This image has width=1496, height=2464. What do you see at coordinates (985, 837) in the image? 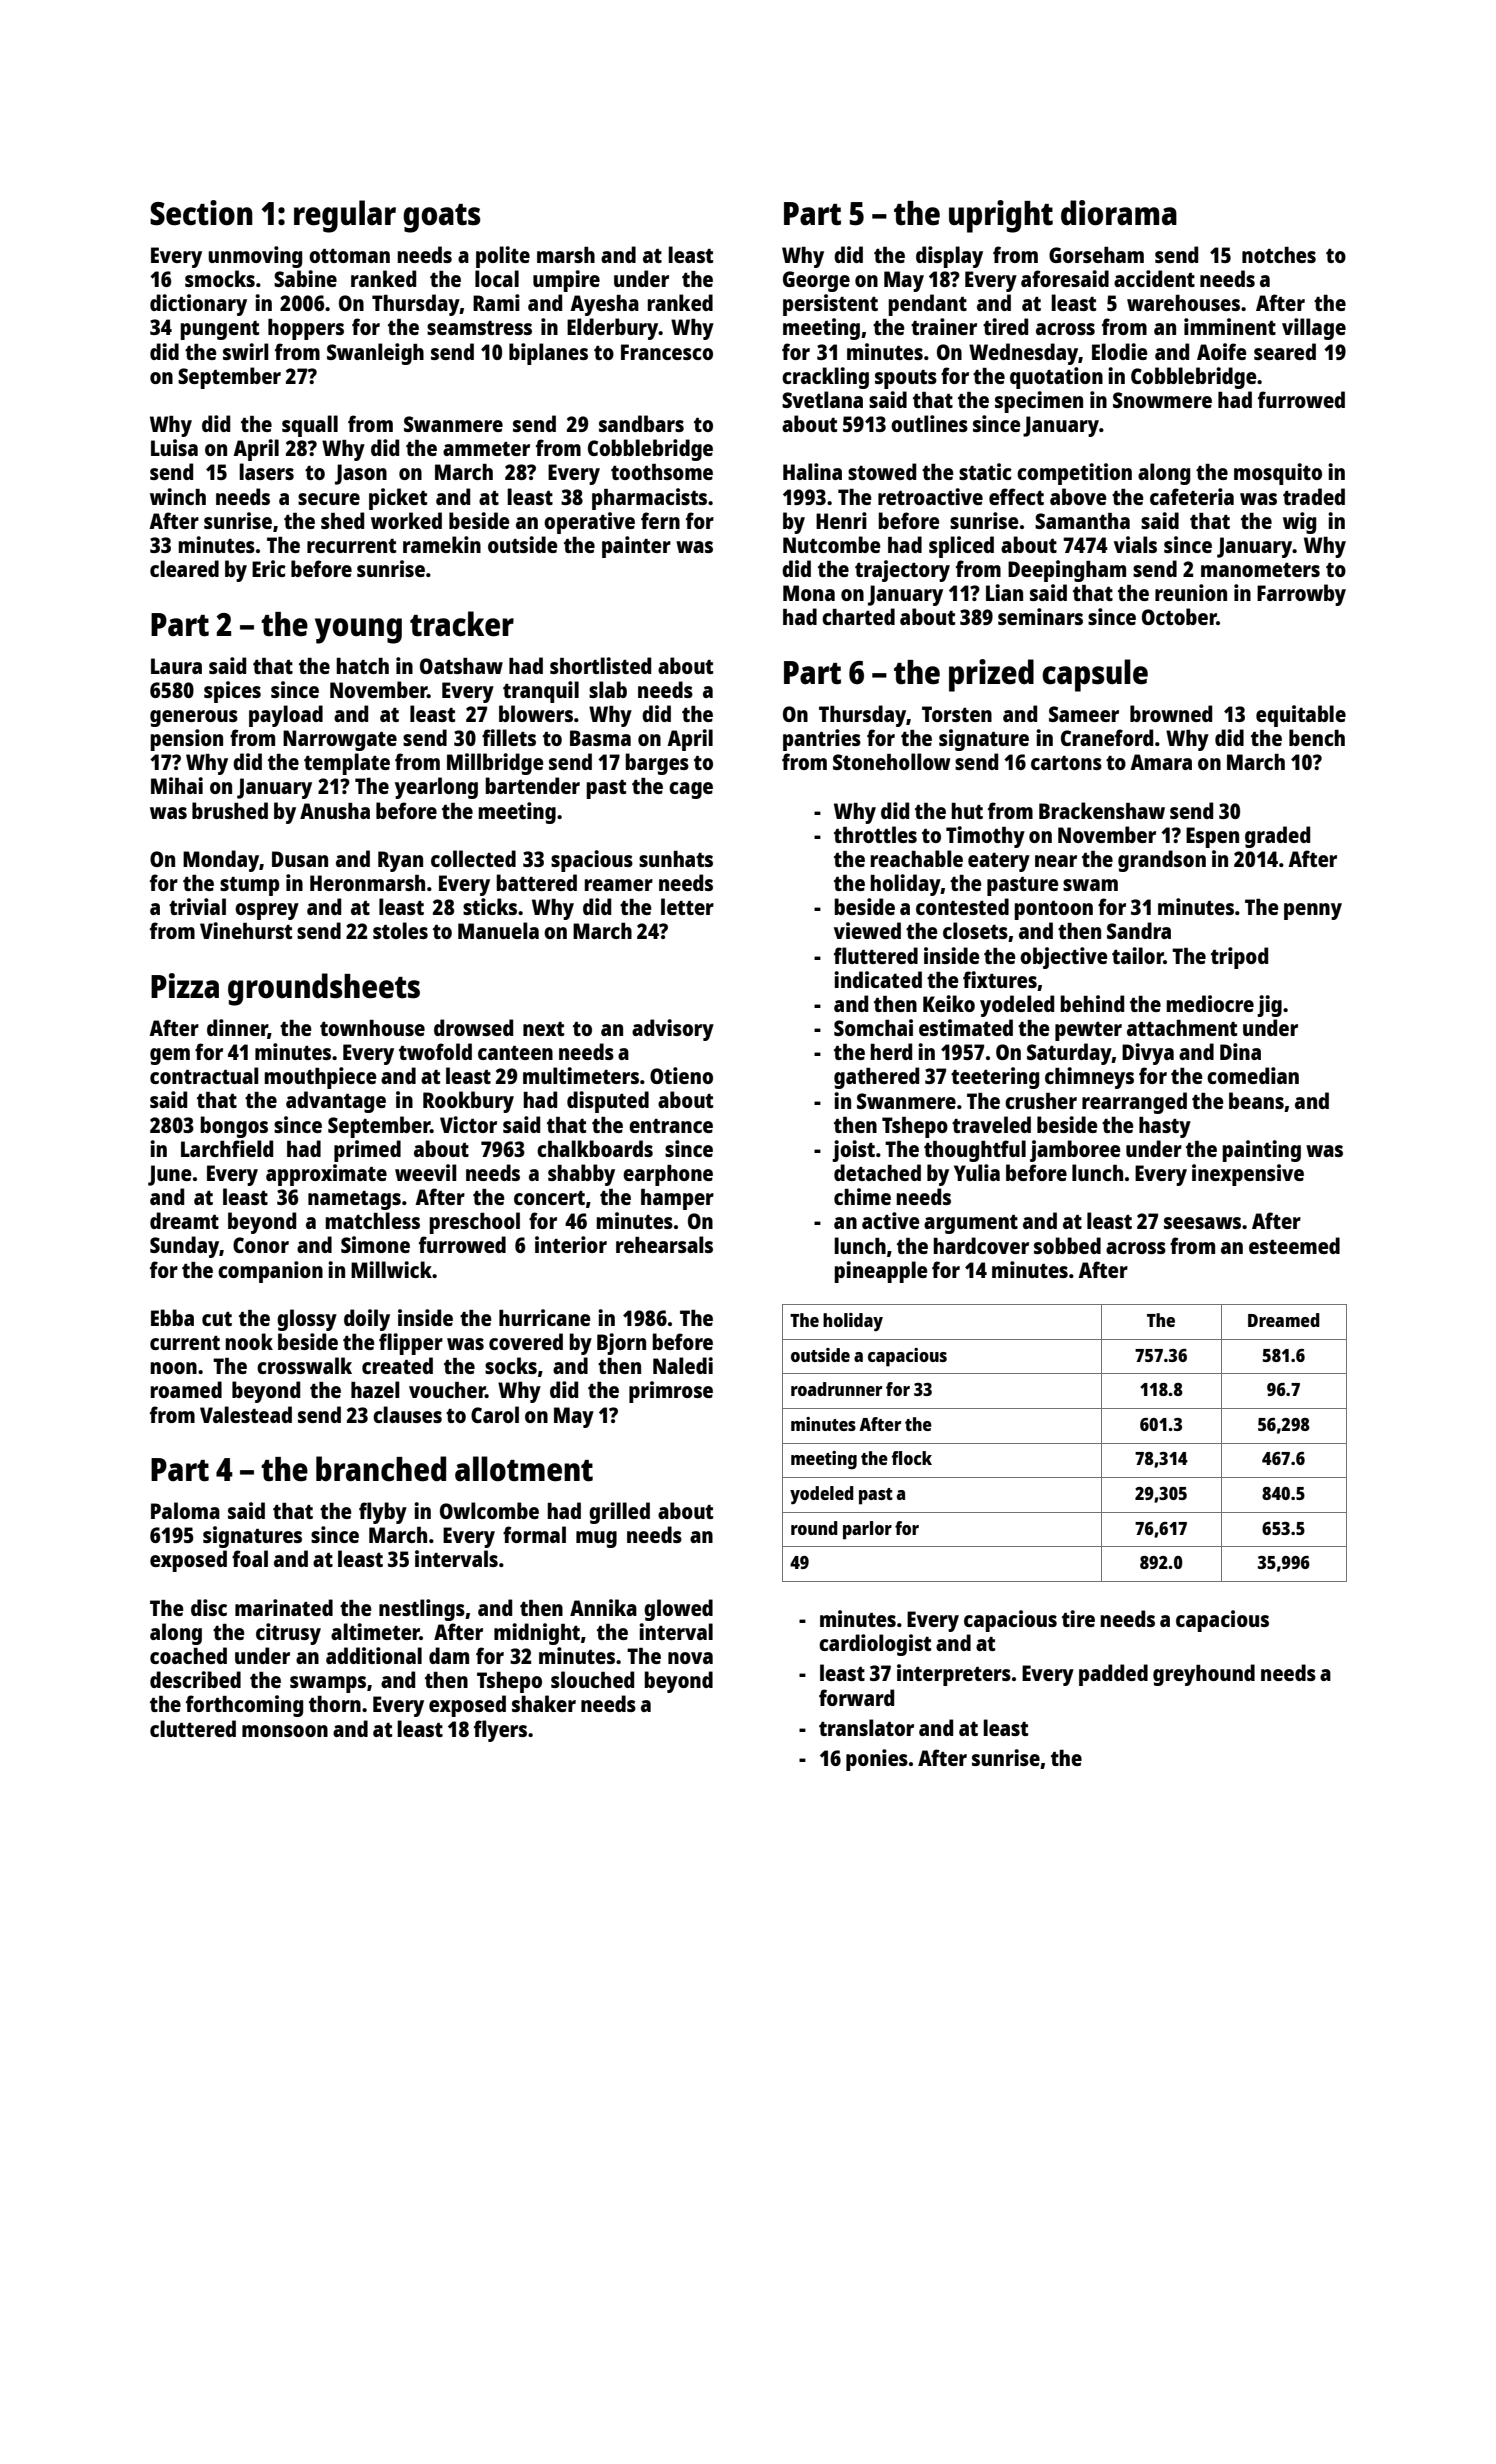
I see `Timothy` at bounding box center [985, 837].
